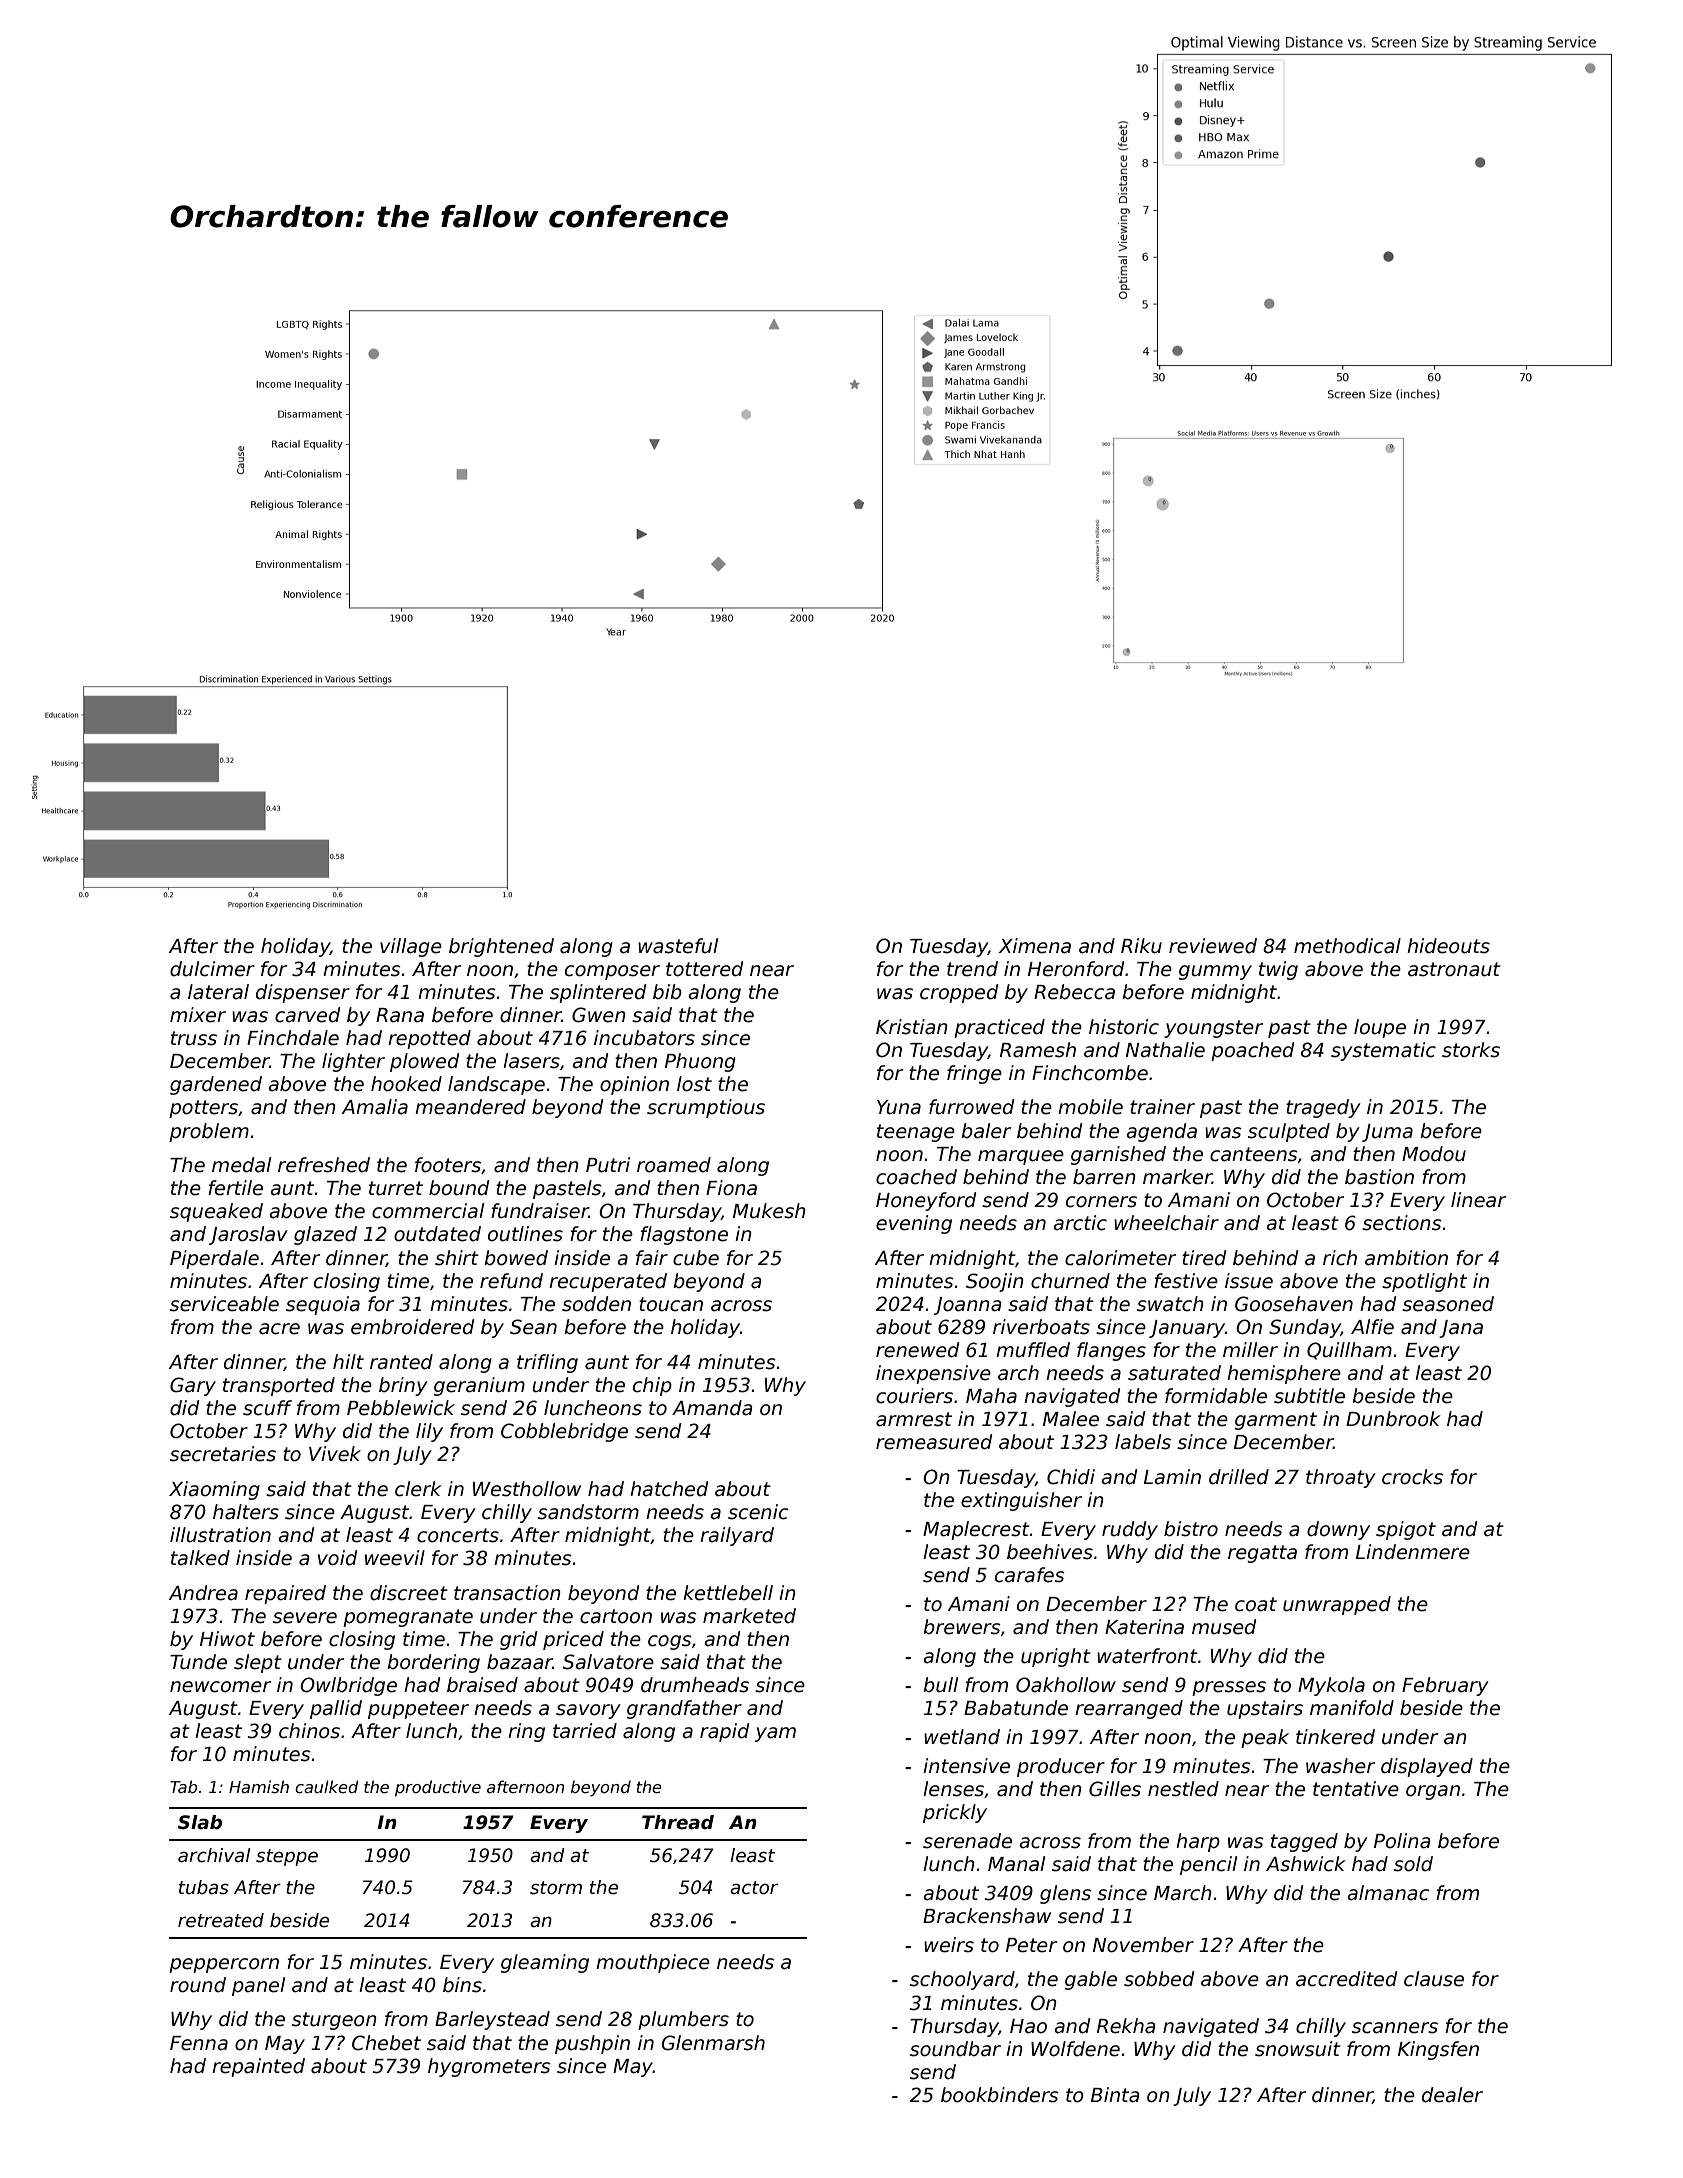 Image resolution: width=1683 pixels, height=2178 pixels. What do you see at coordinates (1346, 1979) in the screenshot?
I see `accredited` at bounding box center [1346, 1979].
